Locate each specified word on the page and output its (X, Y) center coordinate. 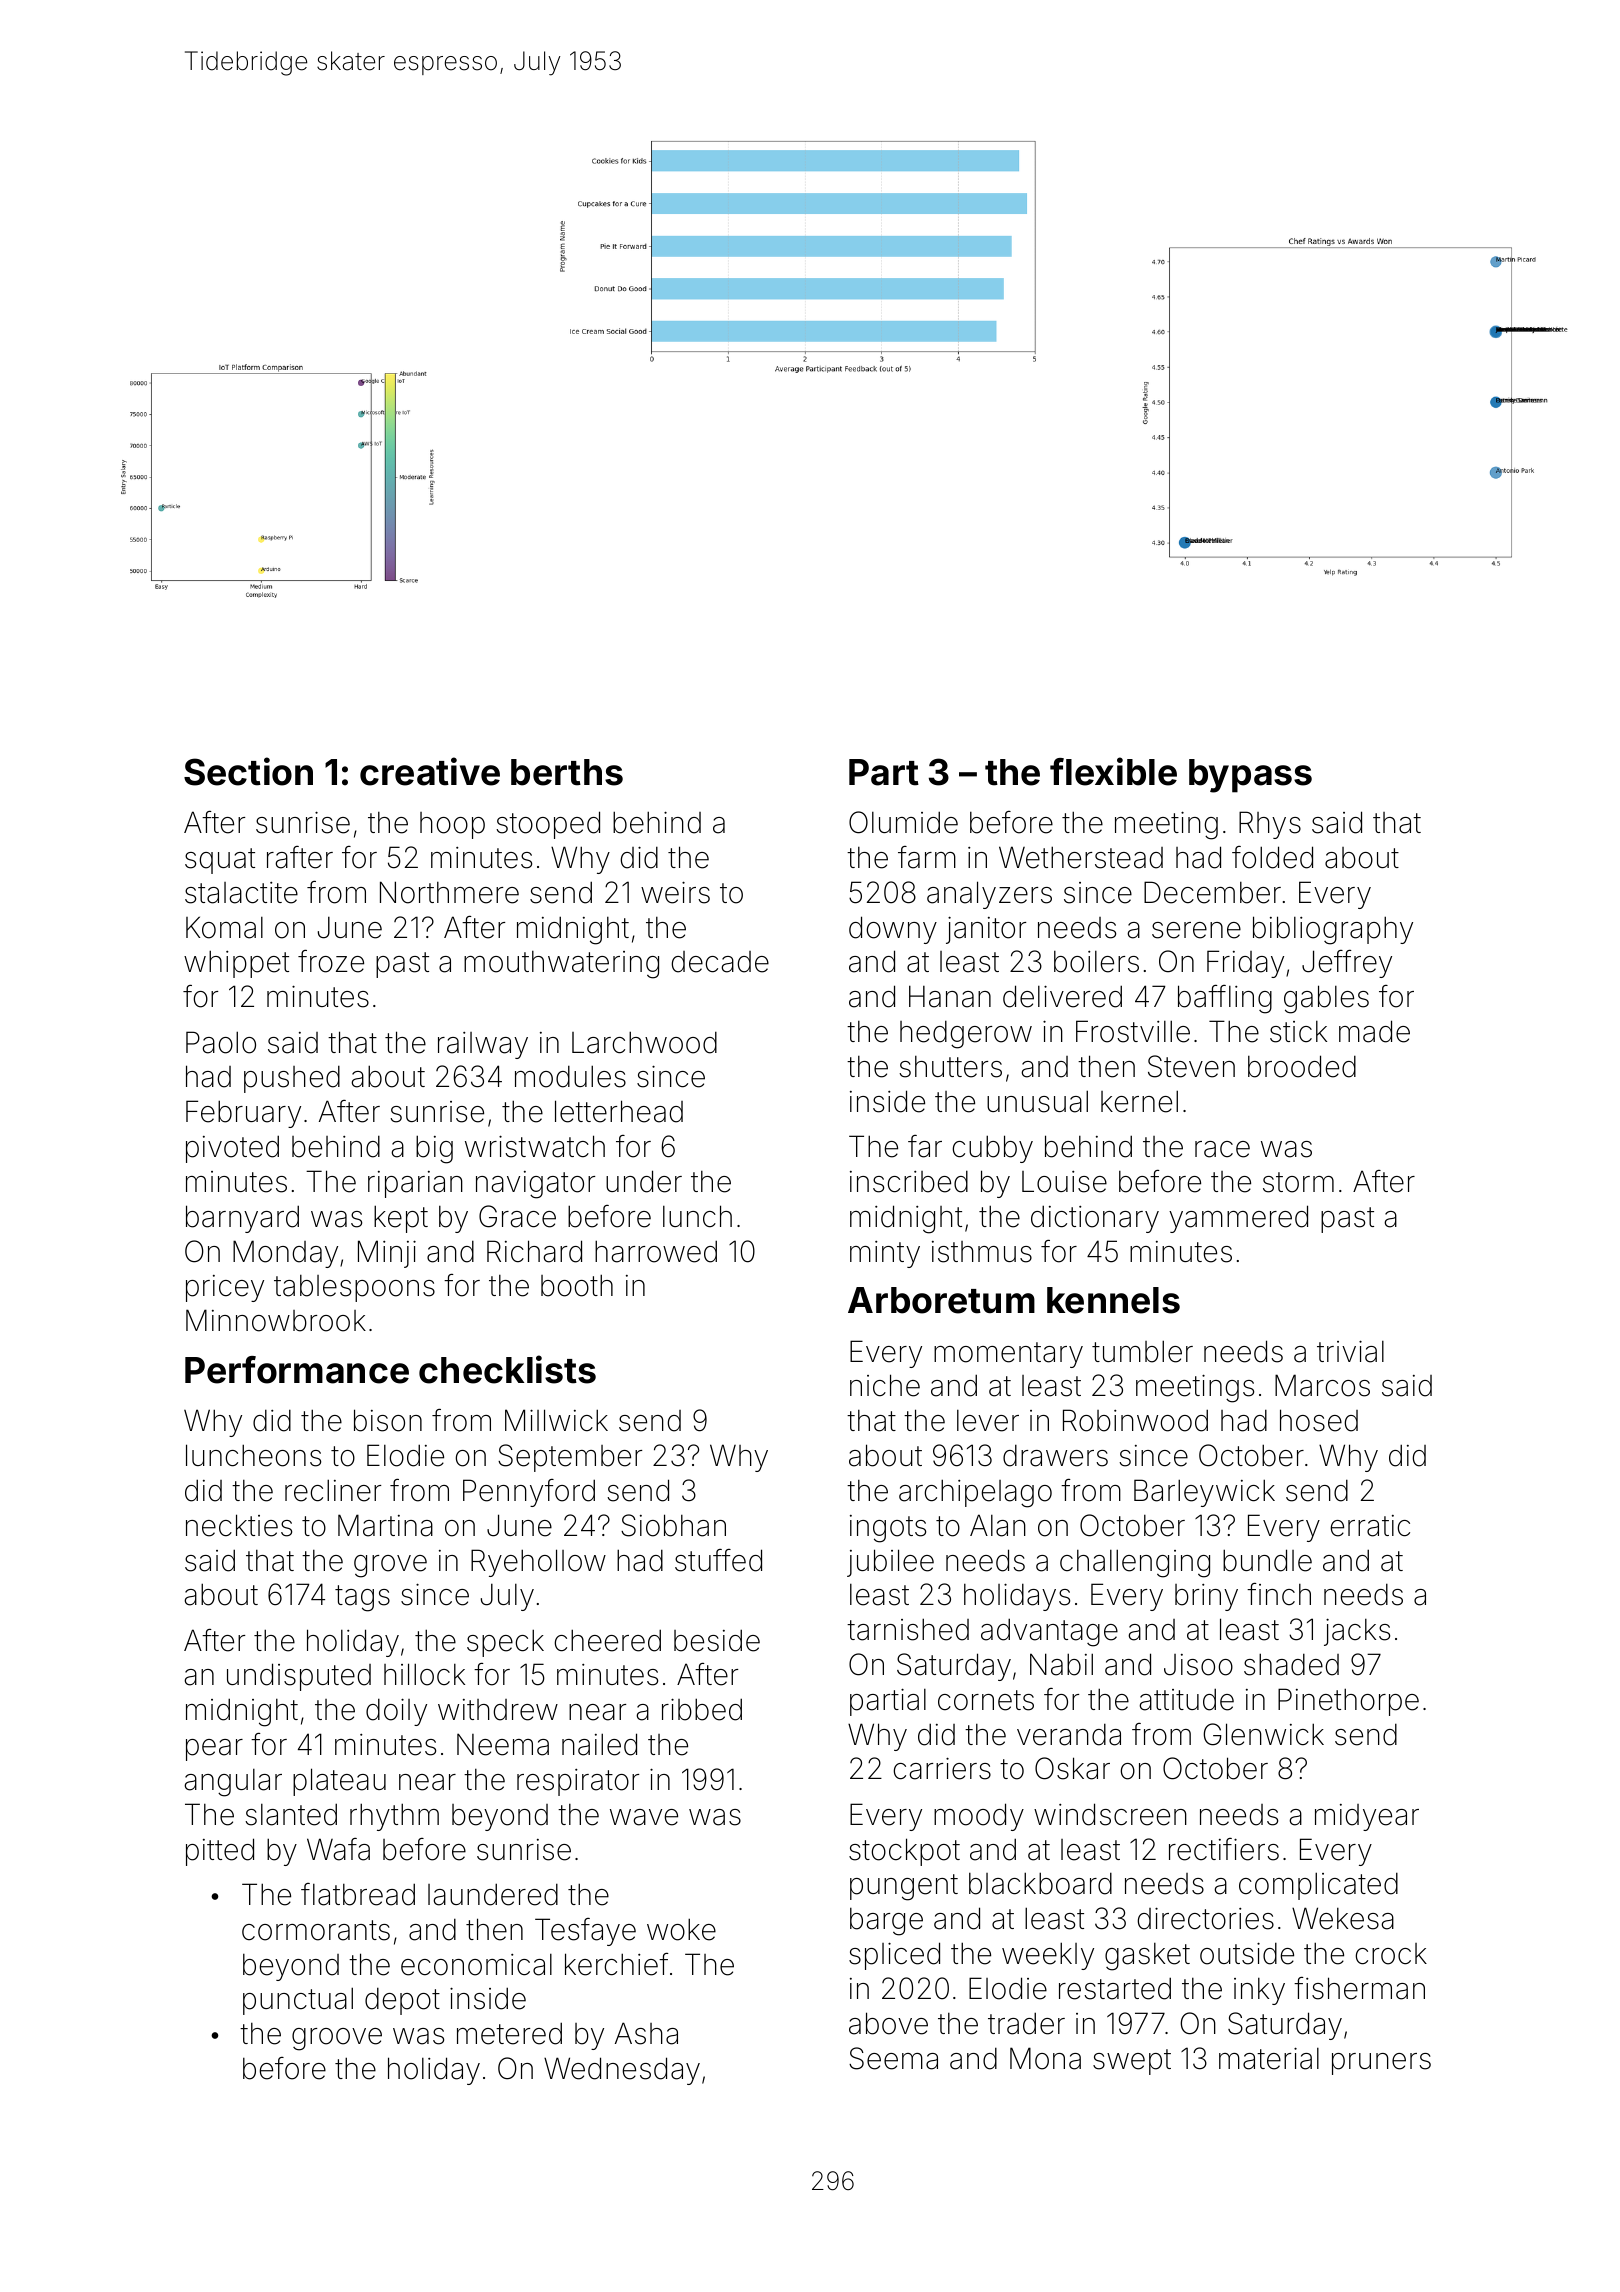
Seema (893, 2058)
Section (248, 771)
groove (337, 2039)
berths (567, 772)
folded (1272, 857)
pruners (1381, 2064)
